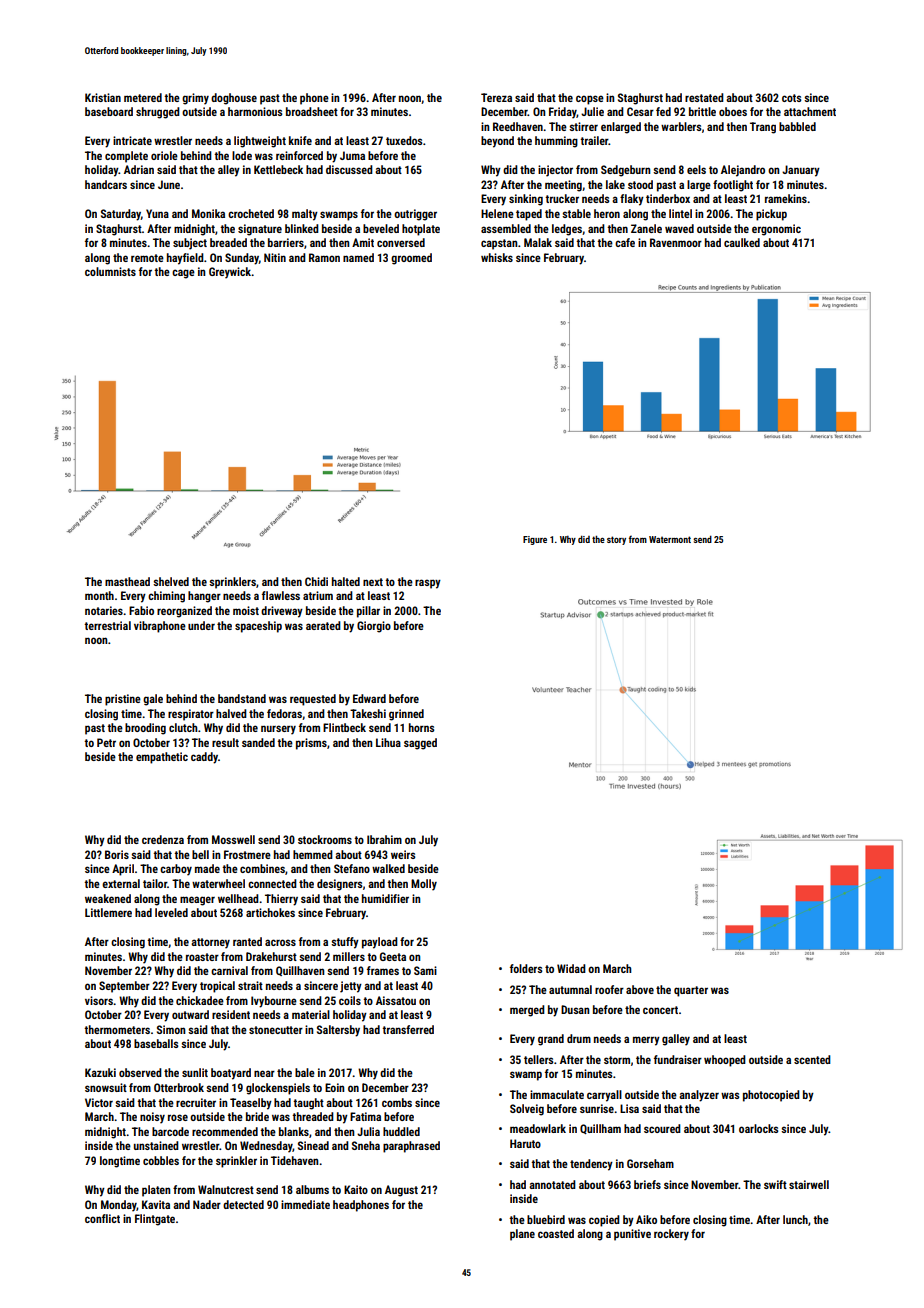 This screenshot has width=924, height=1308. What do you see at coordinates (139, 169) in the screenshot?
I see `Adrian` at bounding box center [139, 169].
